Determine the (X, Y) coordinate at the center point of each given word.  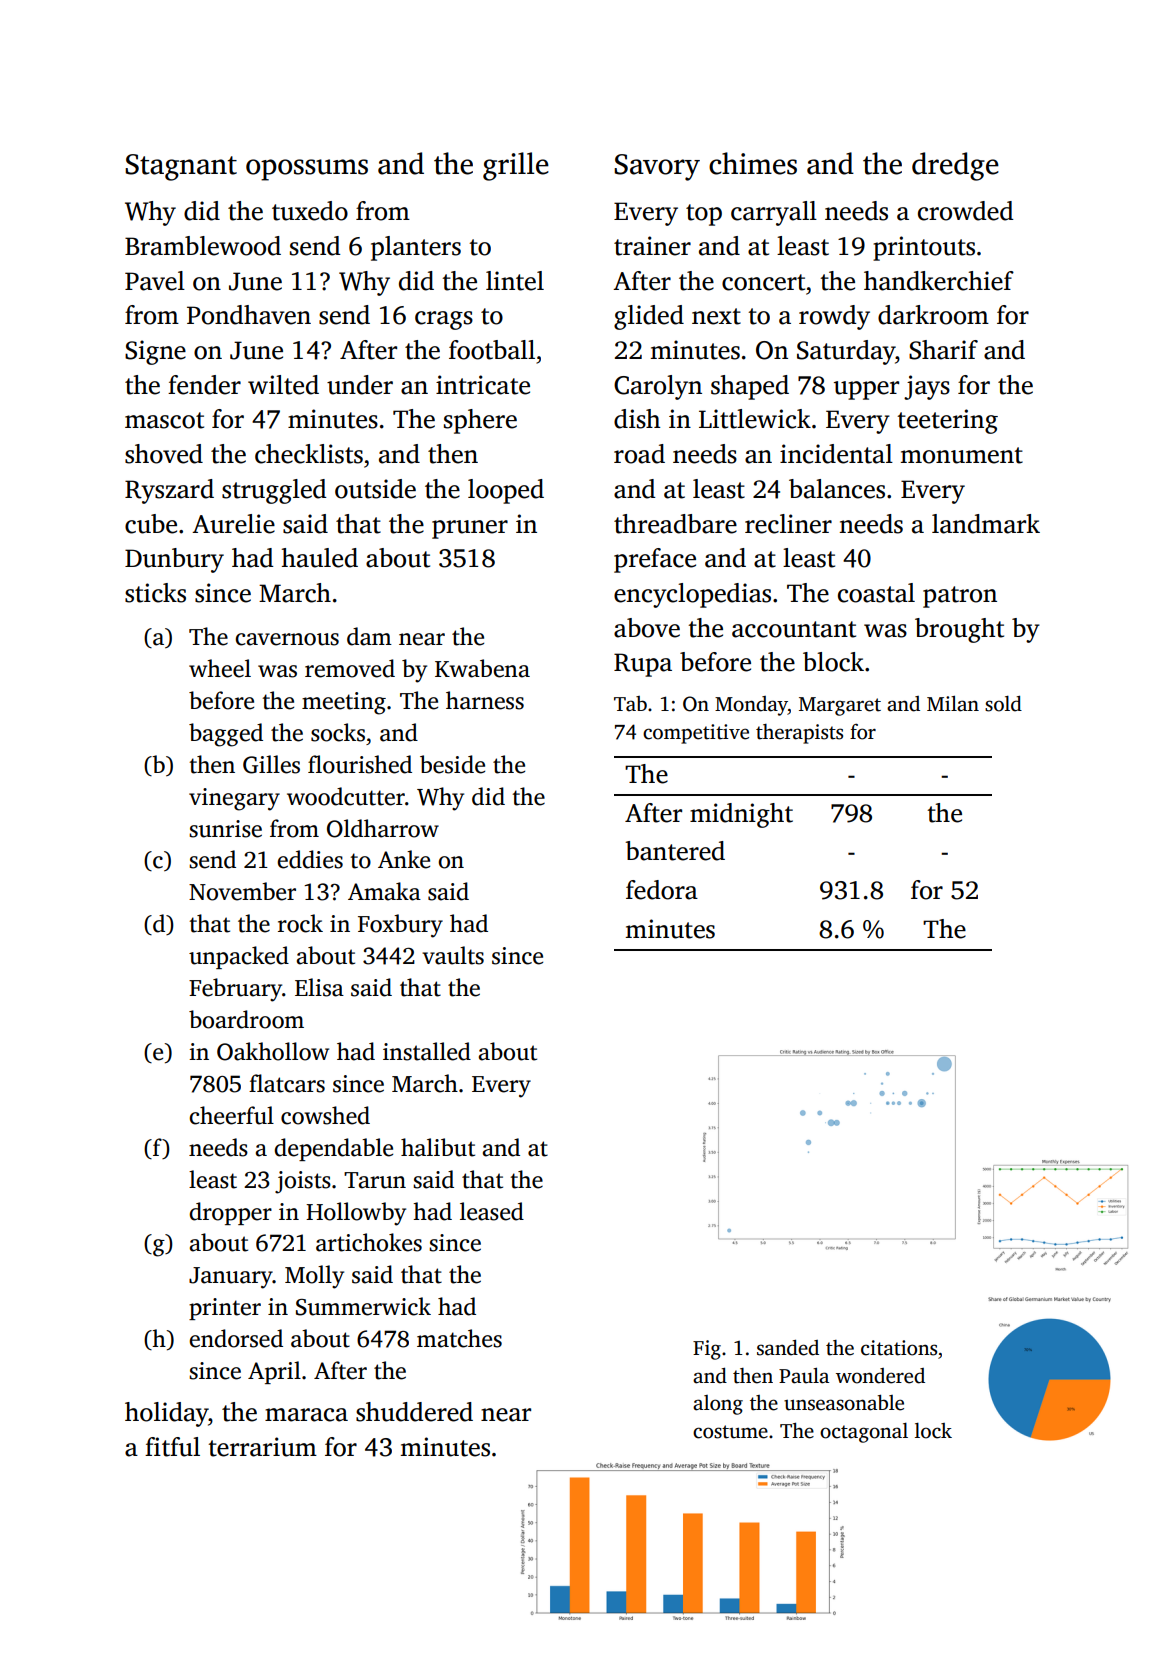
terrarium (262, 1447)
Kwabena (482, 668)
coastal (876, 593)
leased (492, 1211)
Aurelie (233, 524)
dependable (333, 1149)
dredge (955, 166)
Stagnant (181, 167)
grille (516, 166)
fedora (662, 890)
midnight (741, 815)
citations (899, 1348)
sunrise (225, 829)
